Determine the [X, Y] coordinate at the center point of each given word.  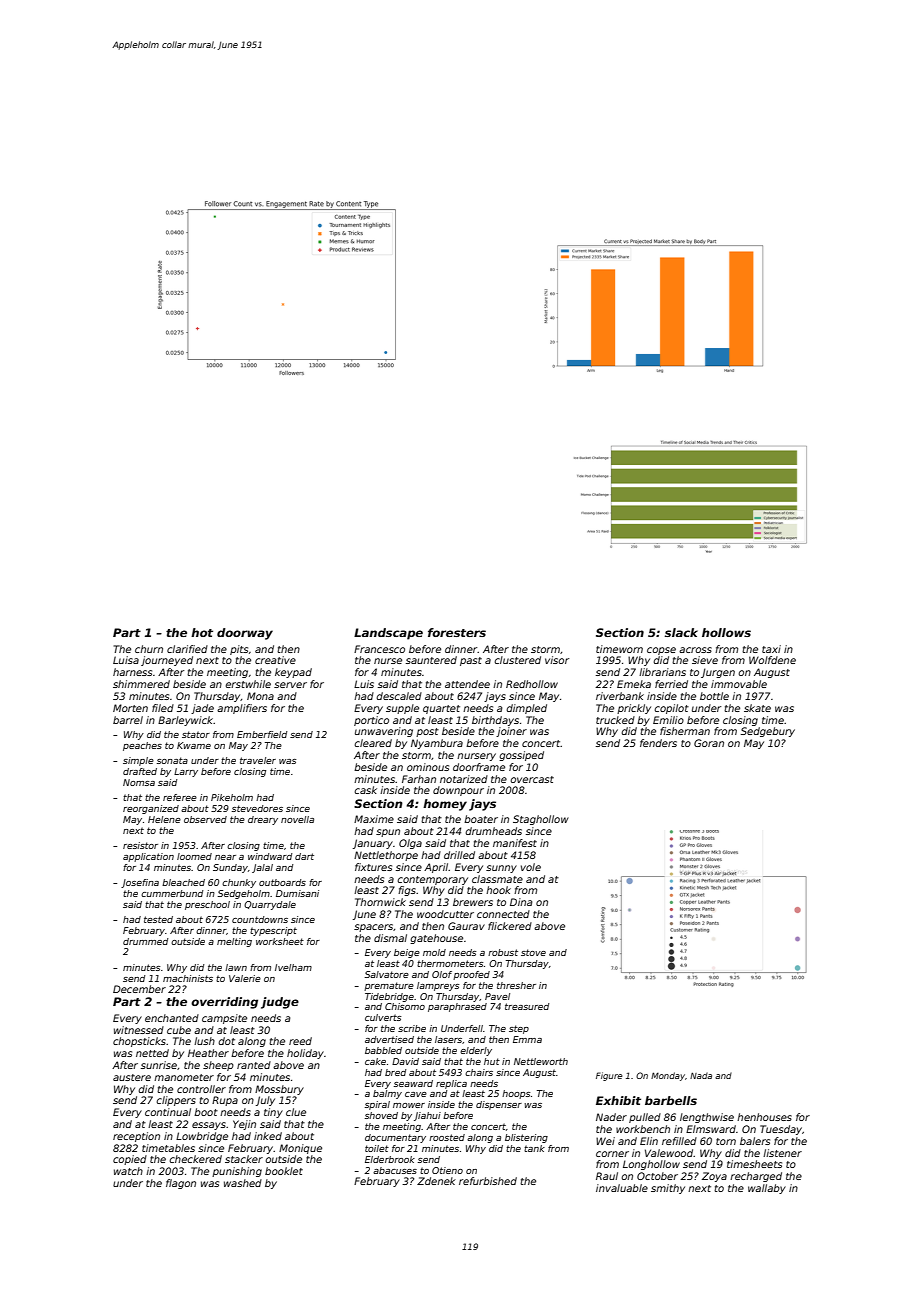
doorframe [479, 767]
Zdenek [436, 1181]
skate [757, 708]
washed [243, 1183]
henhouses [764, 1117]
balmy [387, 1094]
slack [681, 632]
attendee [467, 684]
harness [132, 672]
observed [205, 819]
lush [204, 1041]
